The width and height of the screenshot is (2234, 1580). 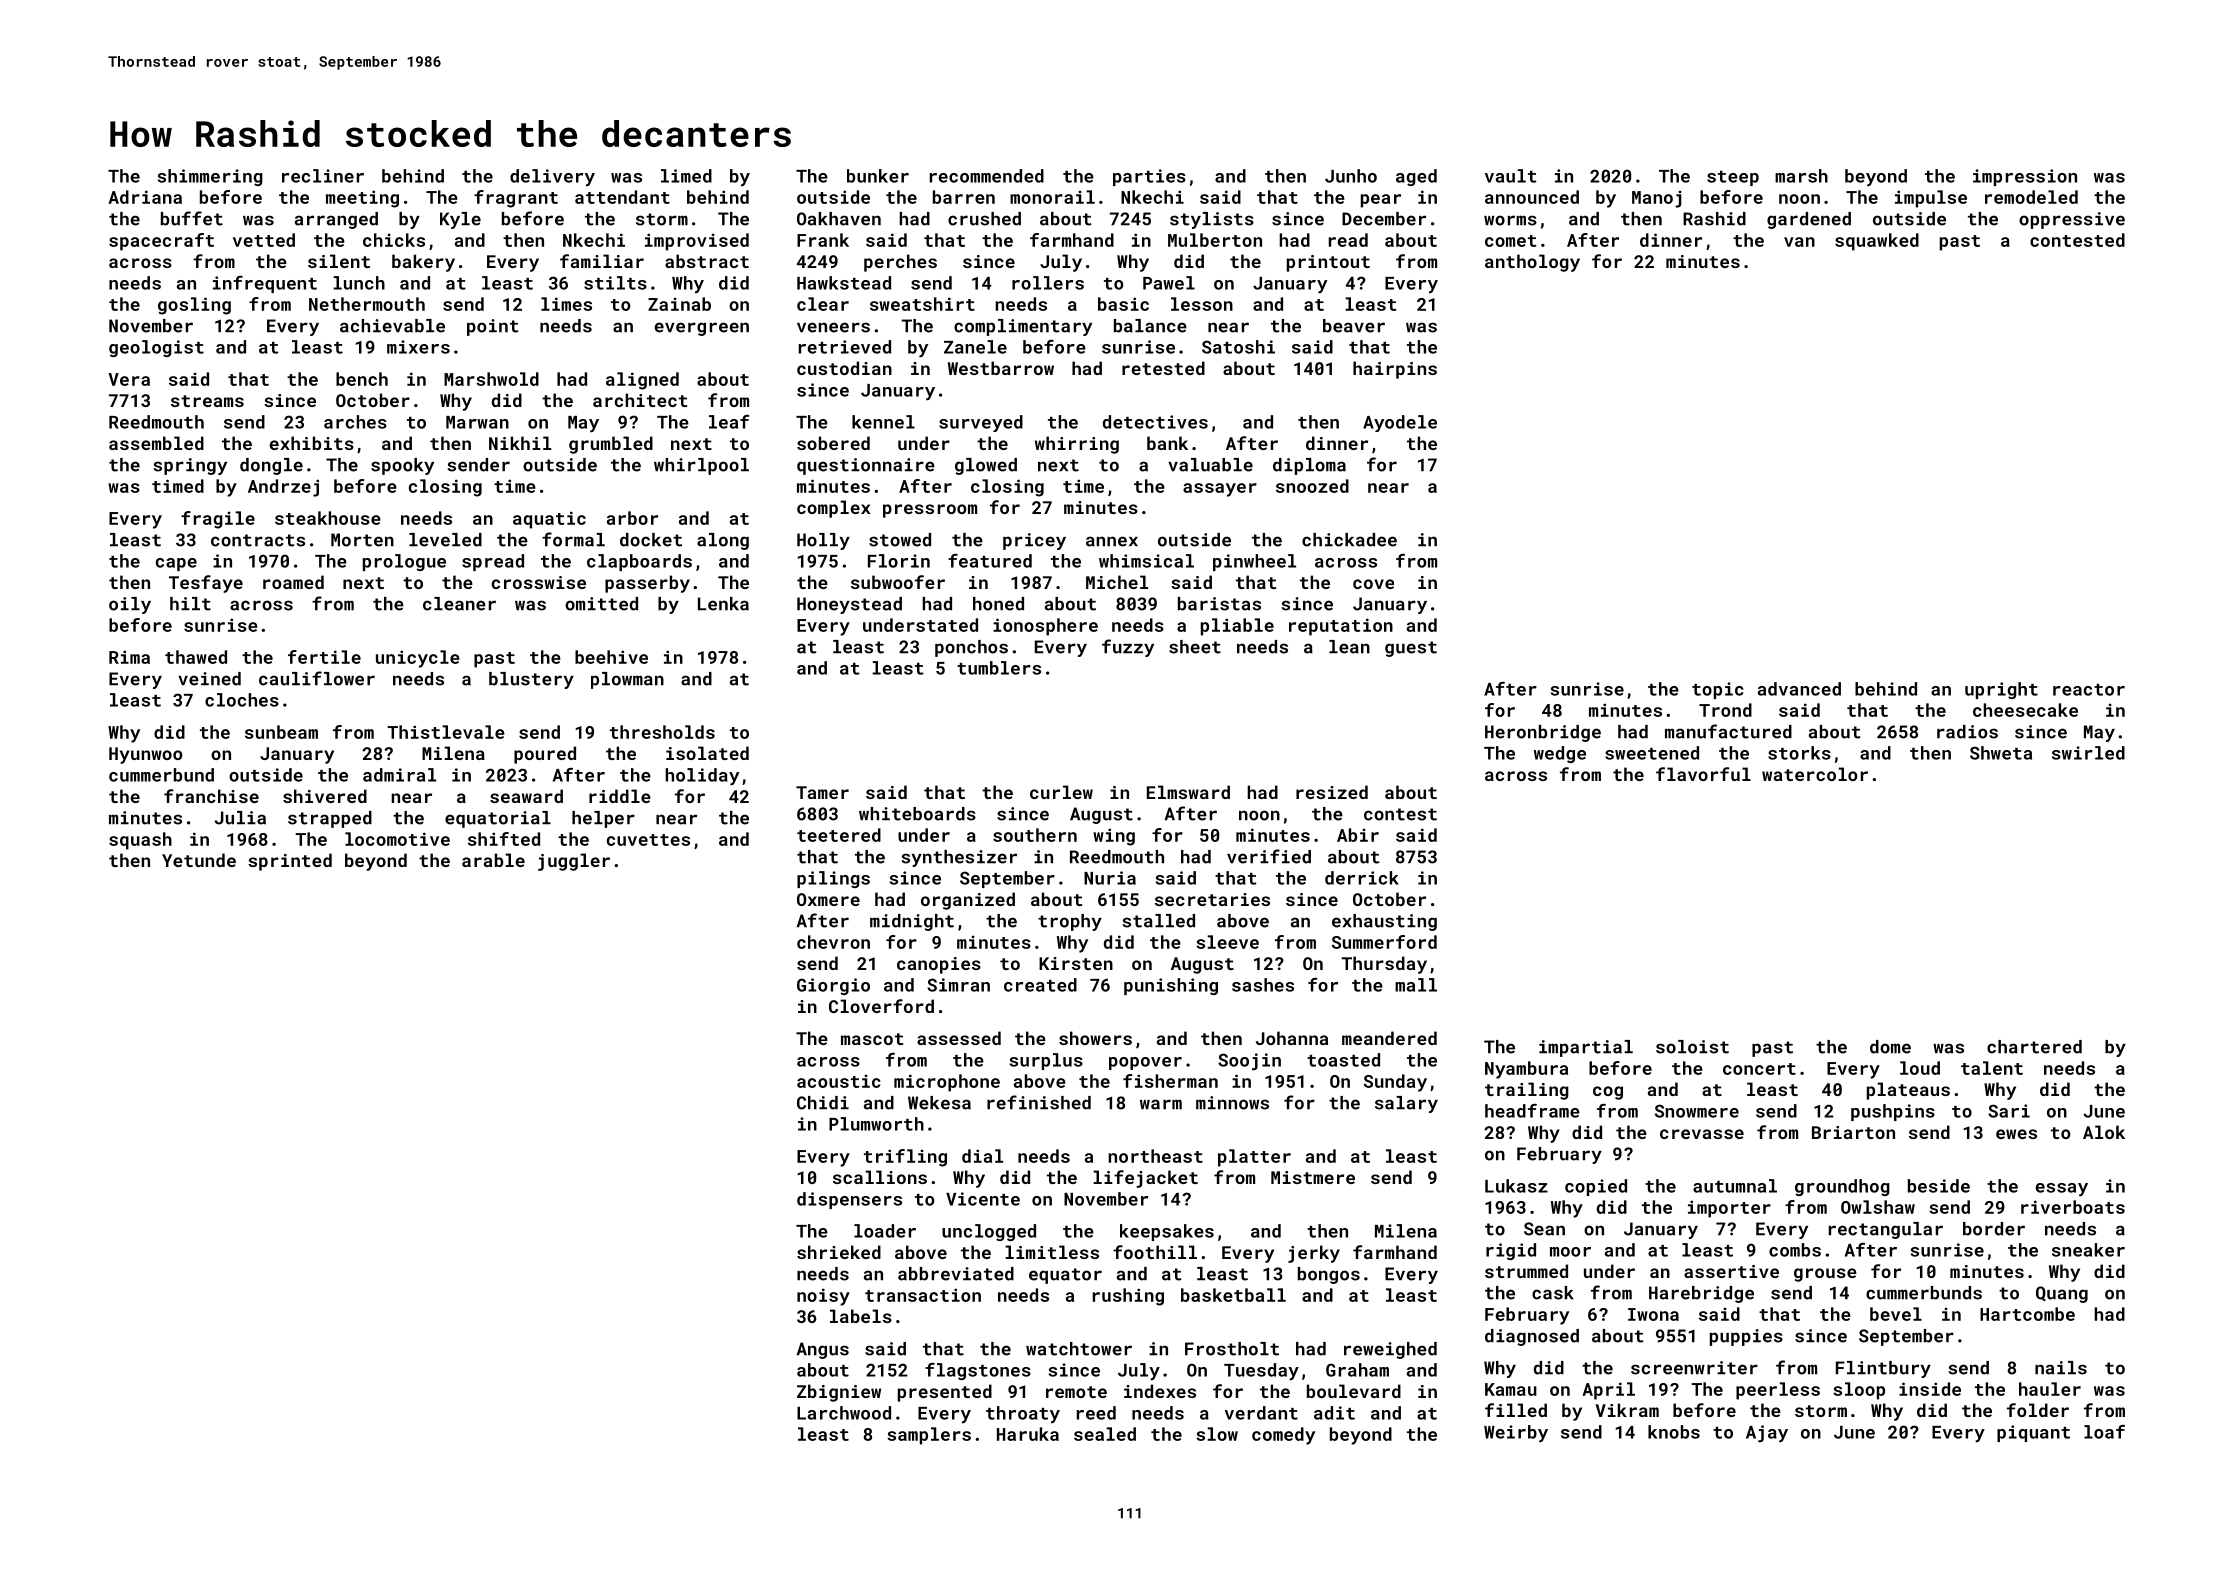 What do you see at coordinates (929, 1436) in the screenshot?
I see `samplers` at bounding box center [929, 1436].
